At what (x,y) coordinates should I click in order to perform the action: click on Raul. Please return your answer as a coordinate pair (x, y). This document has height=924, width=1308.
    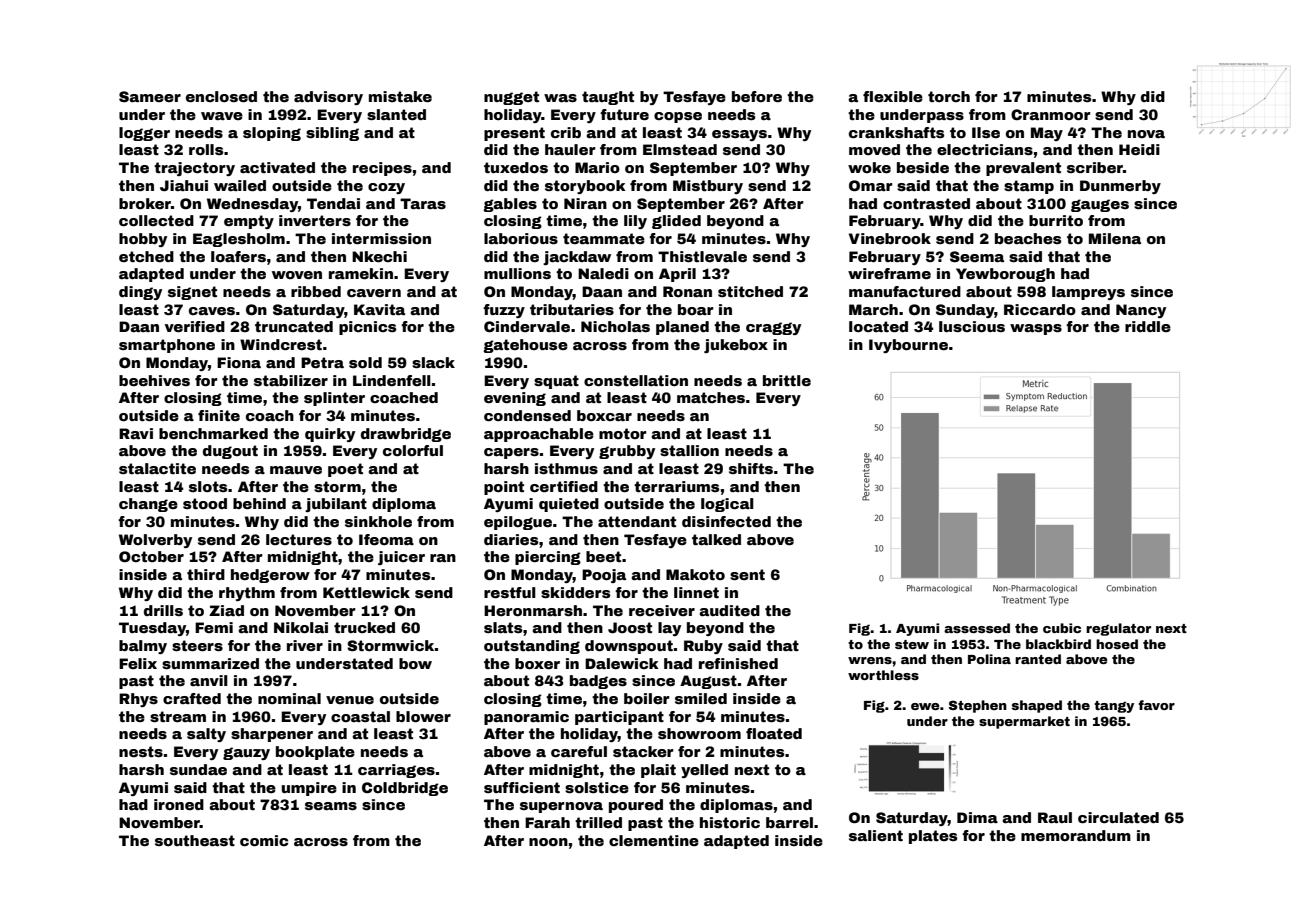
    Looking at the image, I should click on (1055, 817).
